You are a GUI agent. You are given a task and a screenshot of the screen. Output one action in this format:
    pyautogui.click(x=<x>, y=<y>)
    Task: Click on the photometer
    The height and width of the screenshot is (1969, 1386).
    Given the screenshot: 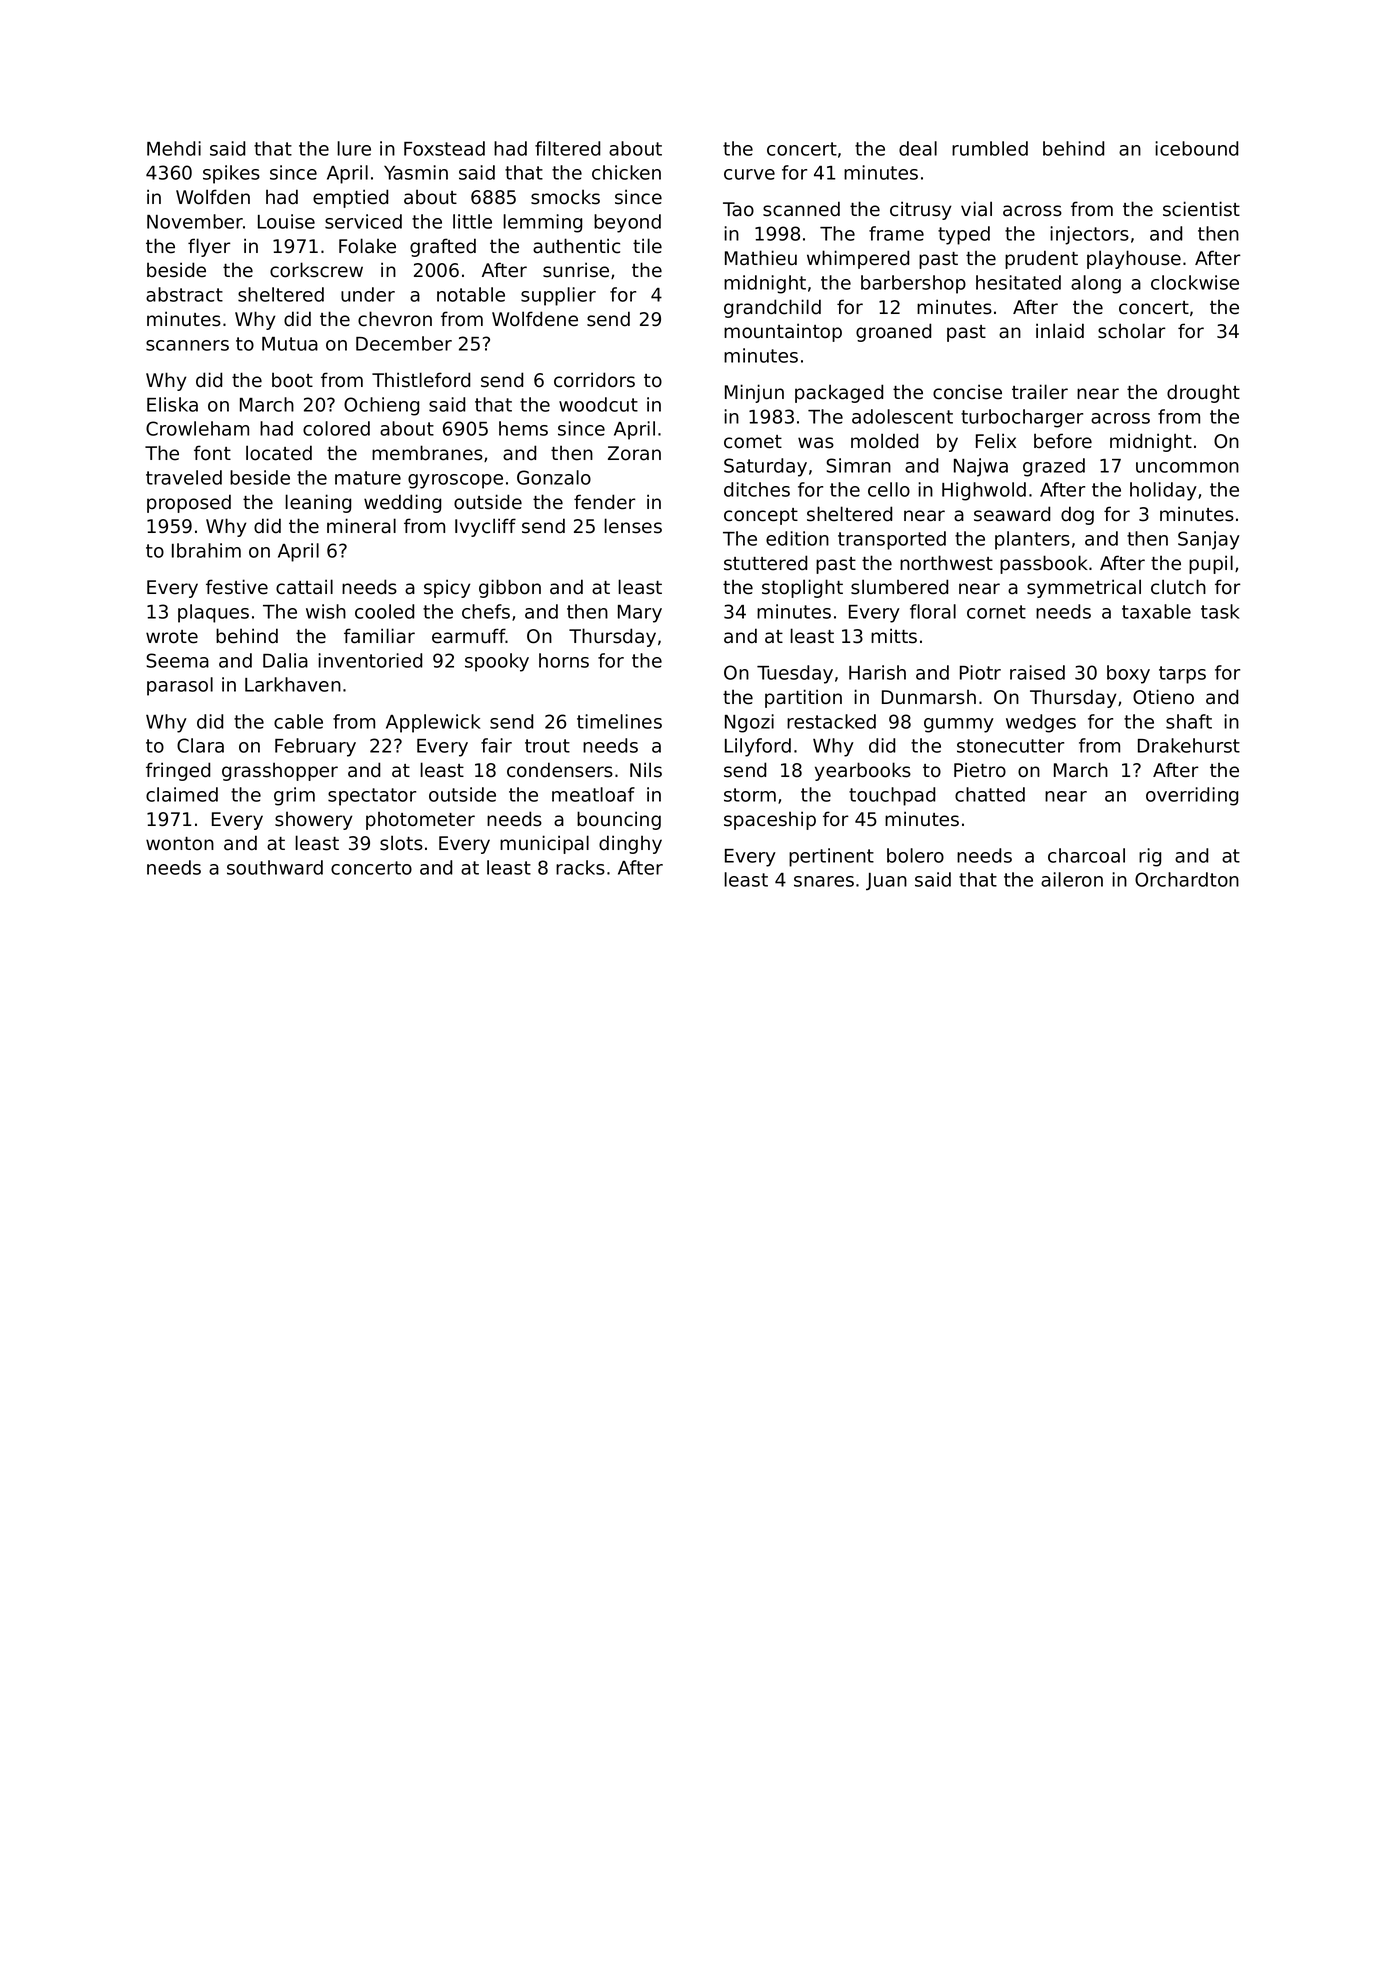 What is the action you would take?
    pyautogui.click(x=420, y=820)
